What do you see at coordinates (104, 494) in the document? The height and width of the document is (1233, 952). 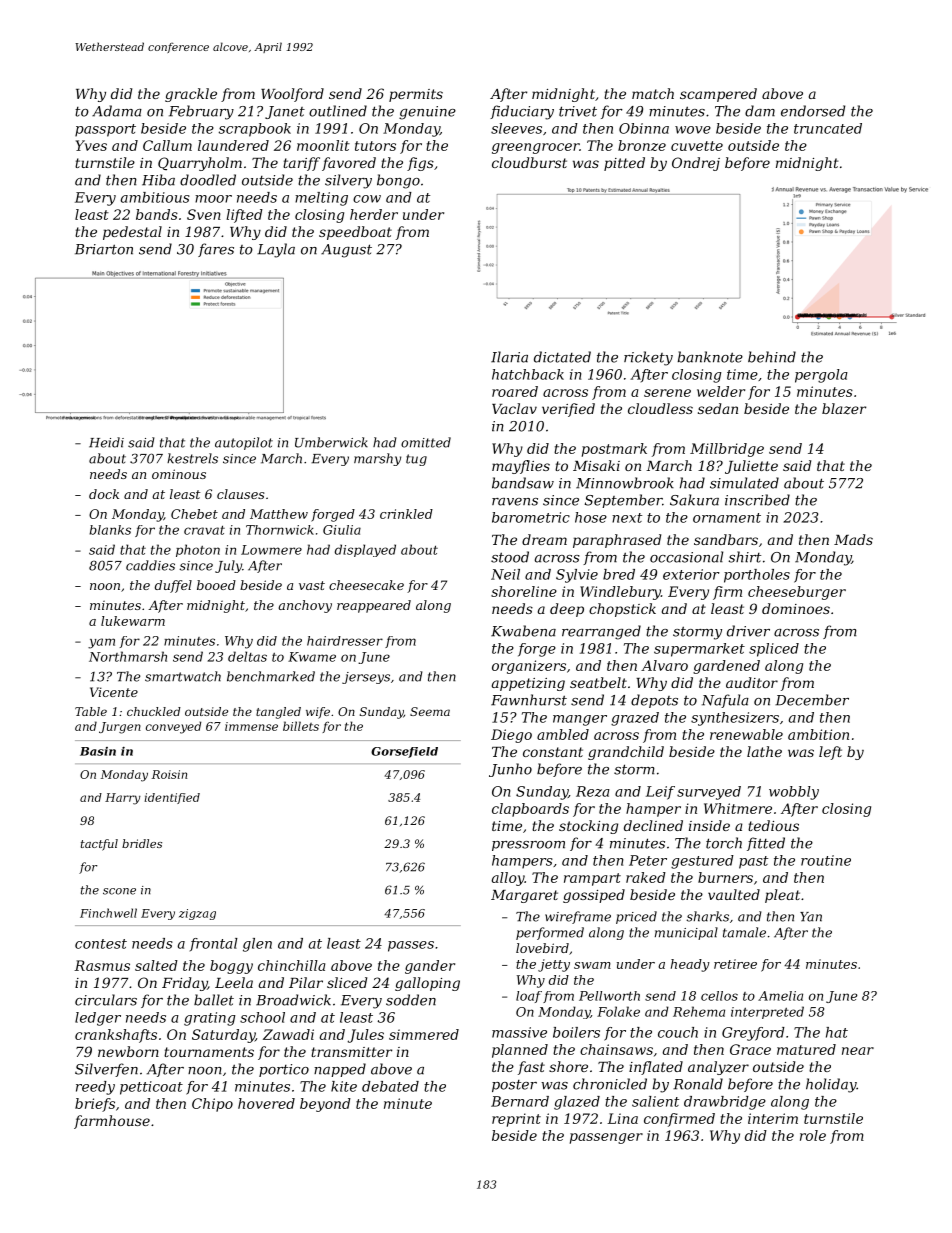 I see `dock` at bounding box center [104, 494].
